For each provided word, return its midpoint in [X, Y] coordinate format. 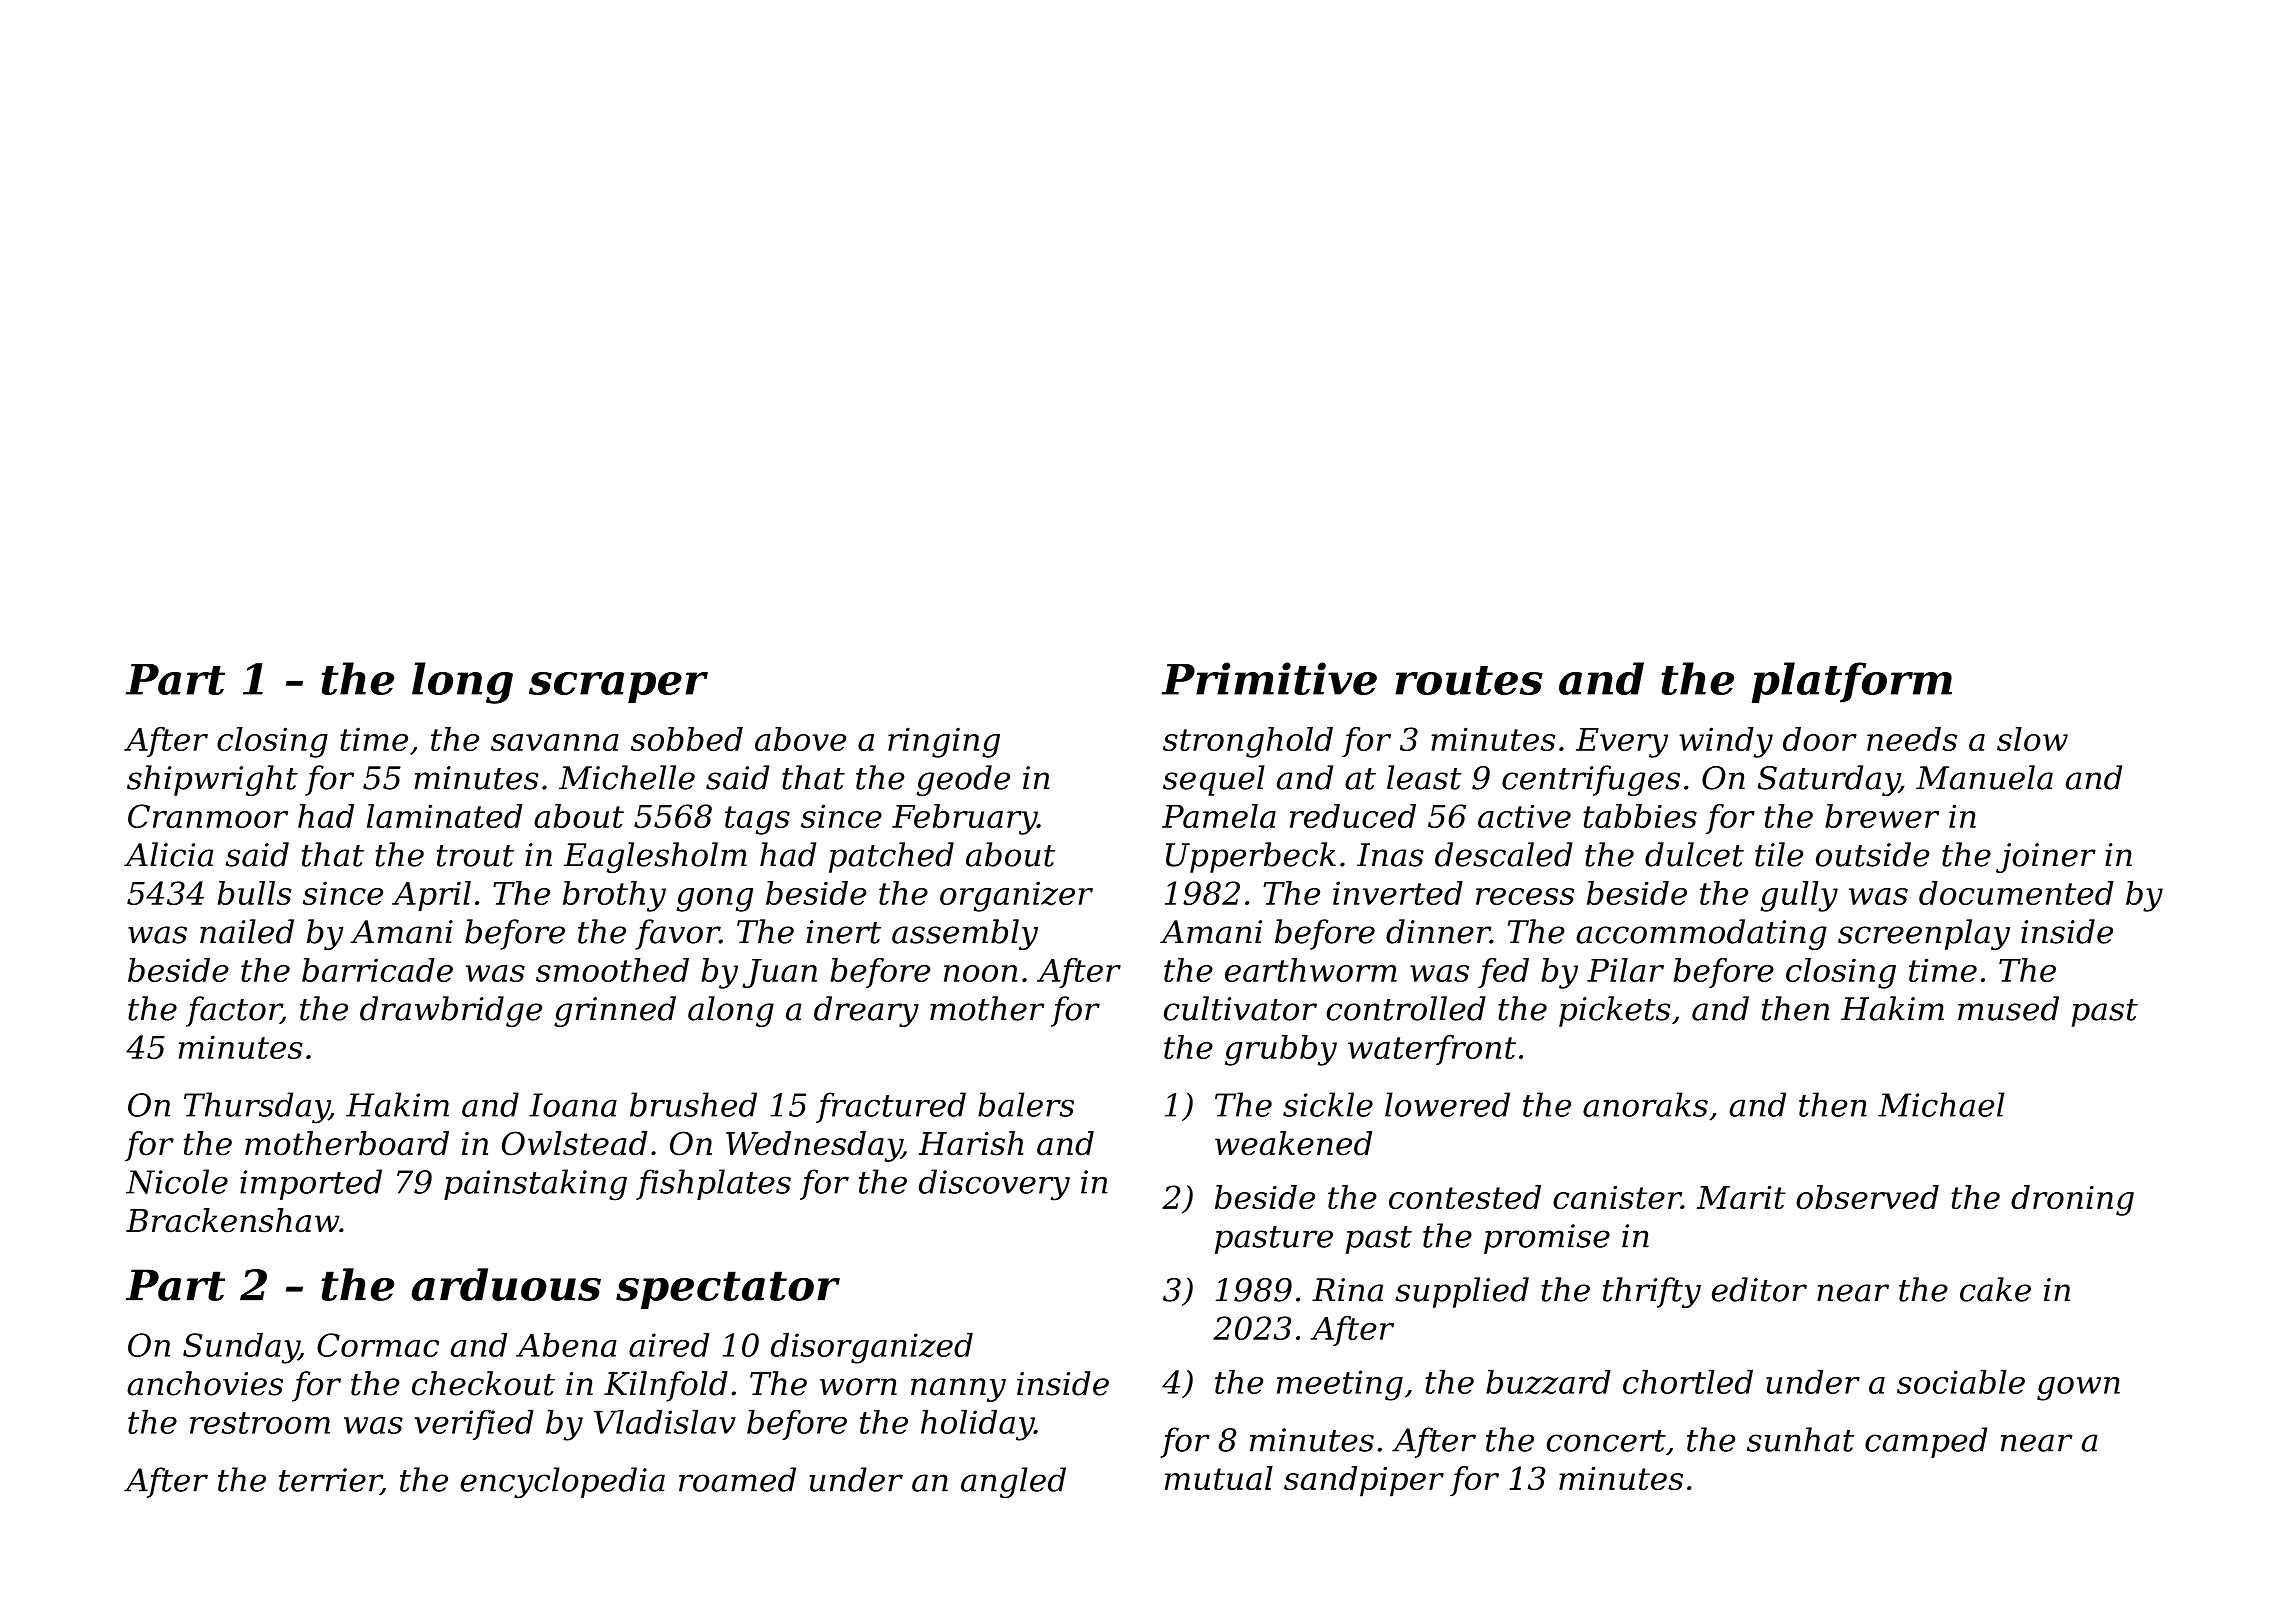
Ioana [573, 1105]
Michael [1941, 1104]
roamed [737, 1479]
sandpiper [1364, 1481]
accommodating [1701, 934]
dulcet [1694, 854]
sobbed [687, 739]
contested [1465, 1197]
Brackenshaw [232, 1220]
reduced [1353, 816]
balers [1026, 1104]
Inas [1390, 855]
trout [475, 856]
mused [2008, 1008]
